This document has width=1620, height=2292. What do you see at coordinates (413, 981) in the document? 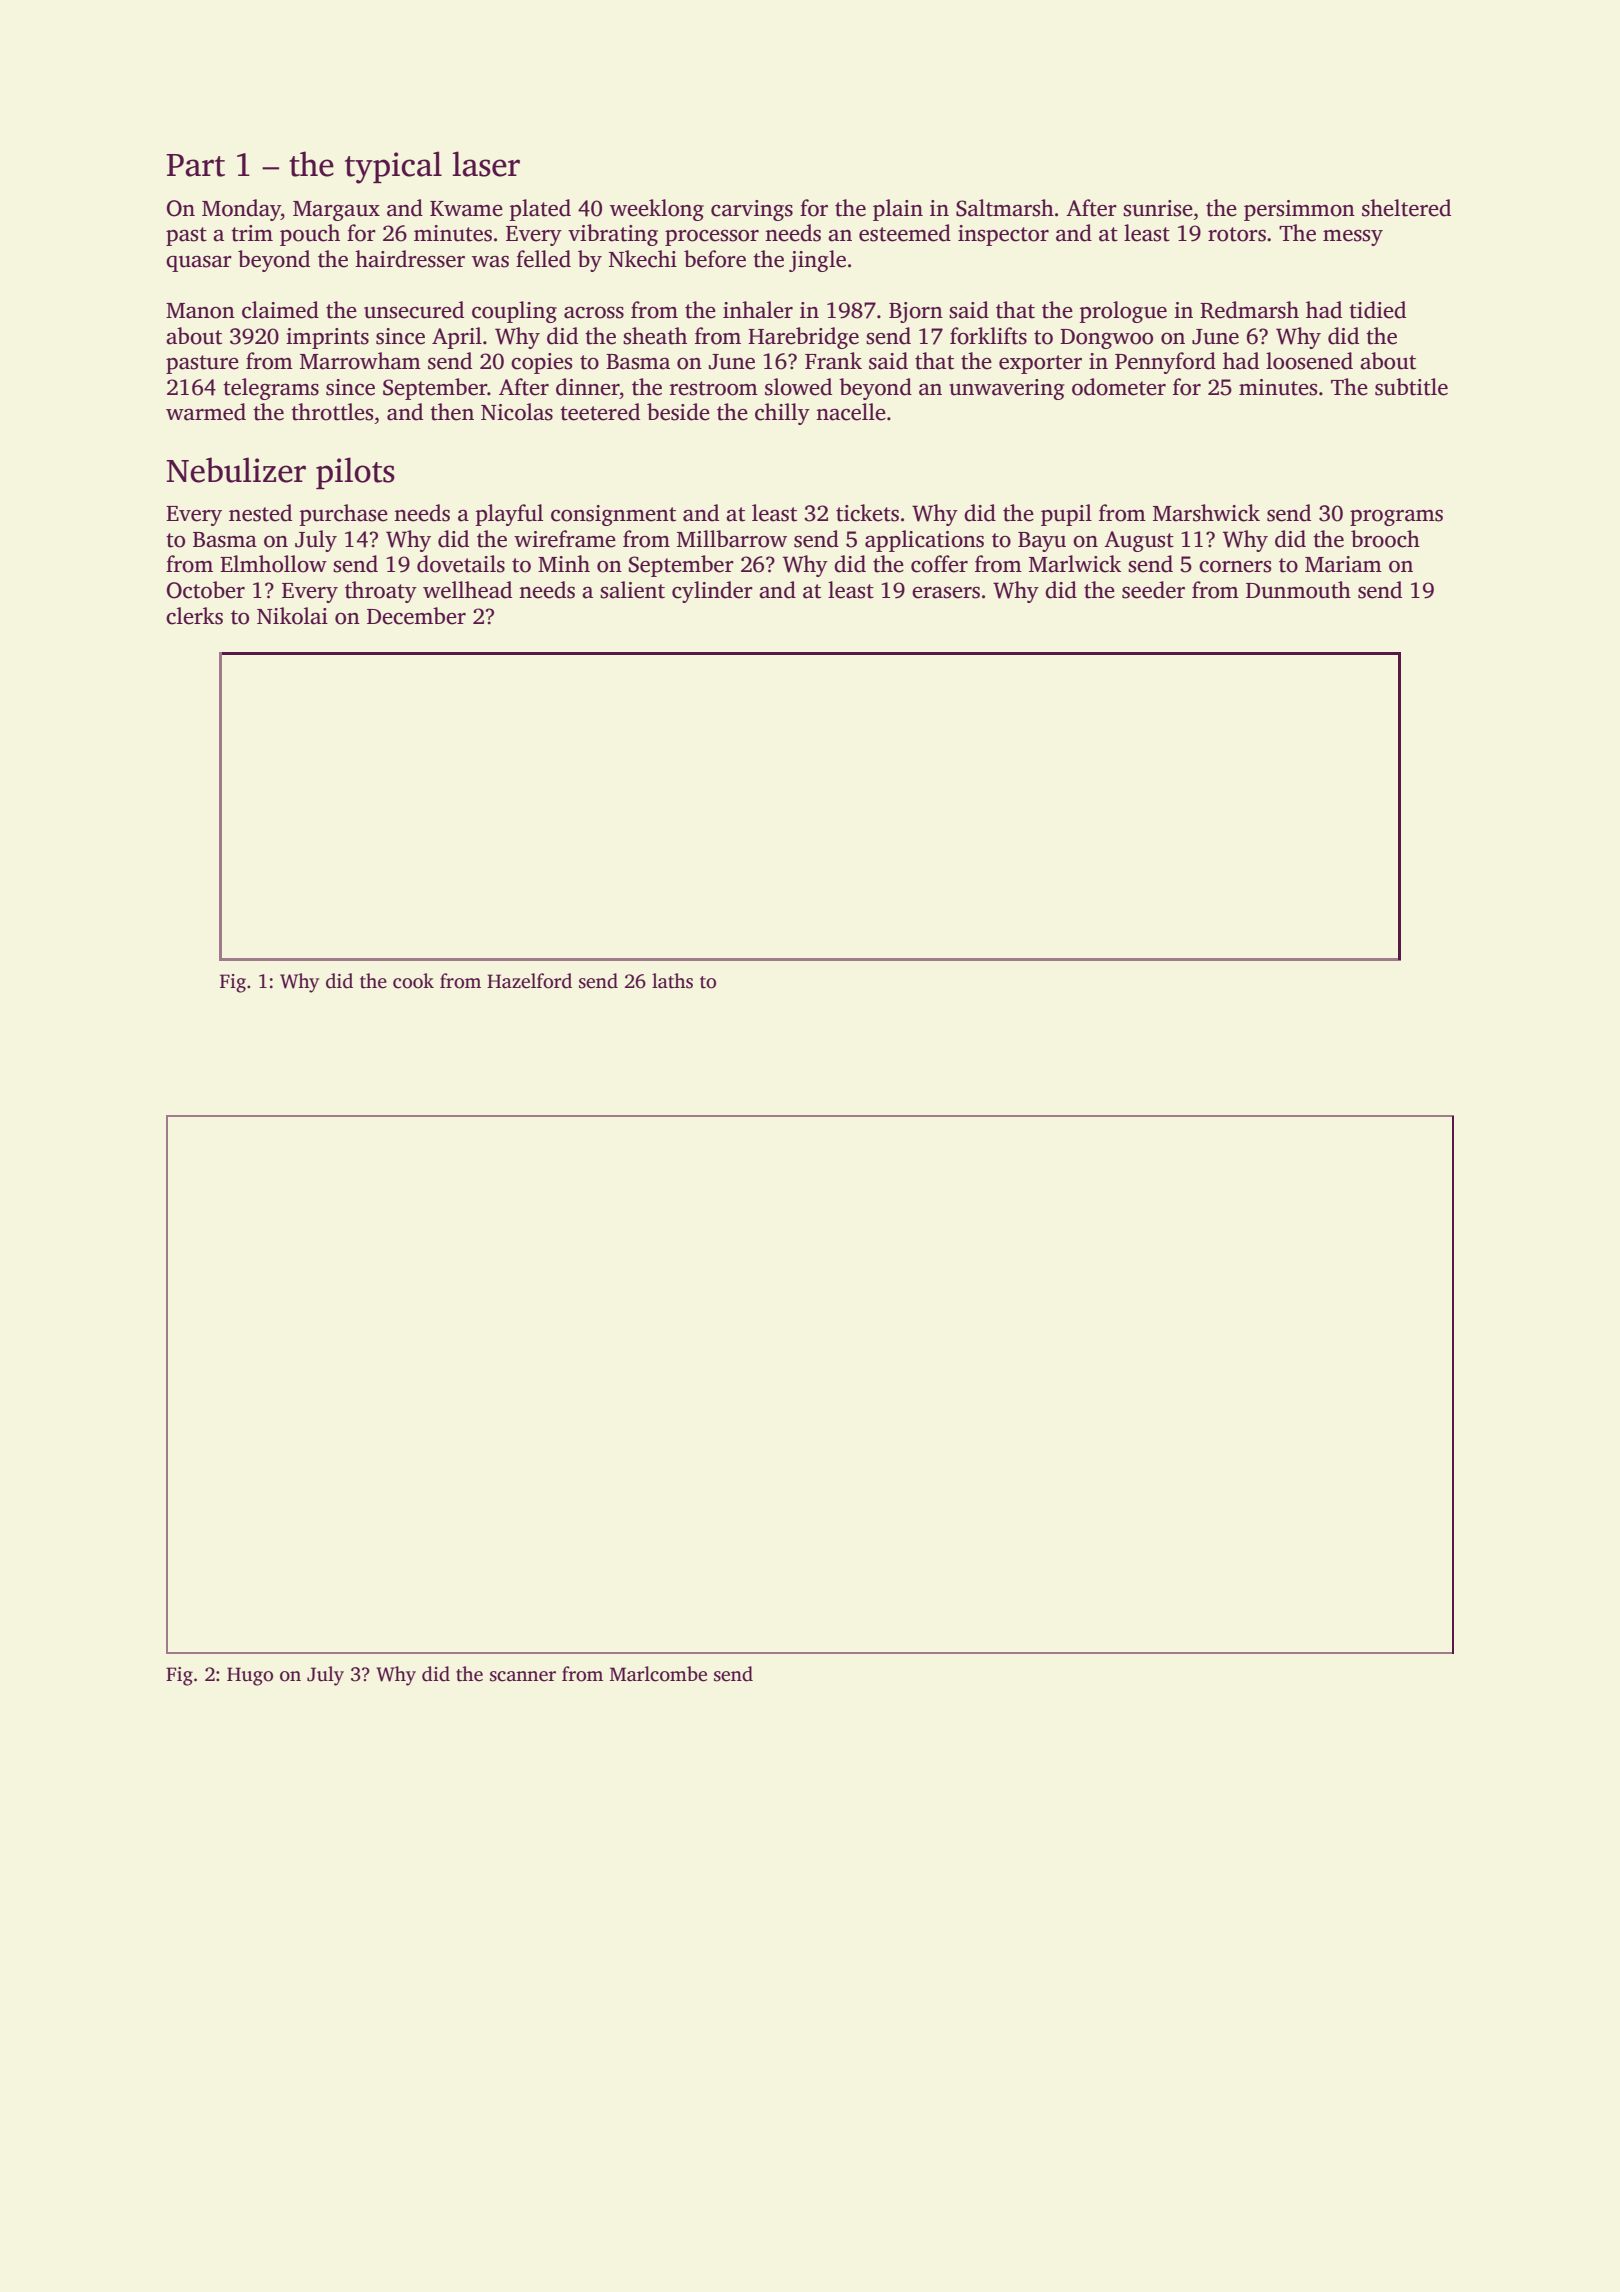
I see `cook` at bounding box center [413, 981].
